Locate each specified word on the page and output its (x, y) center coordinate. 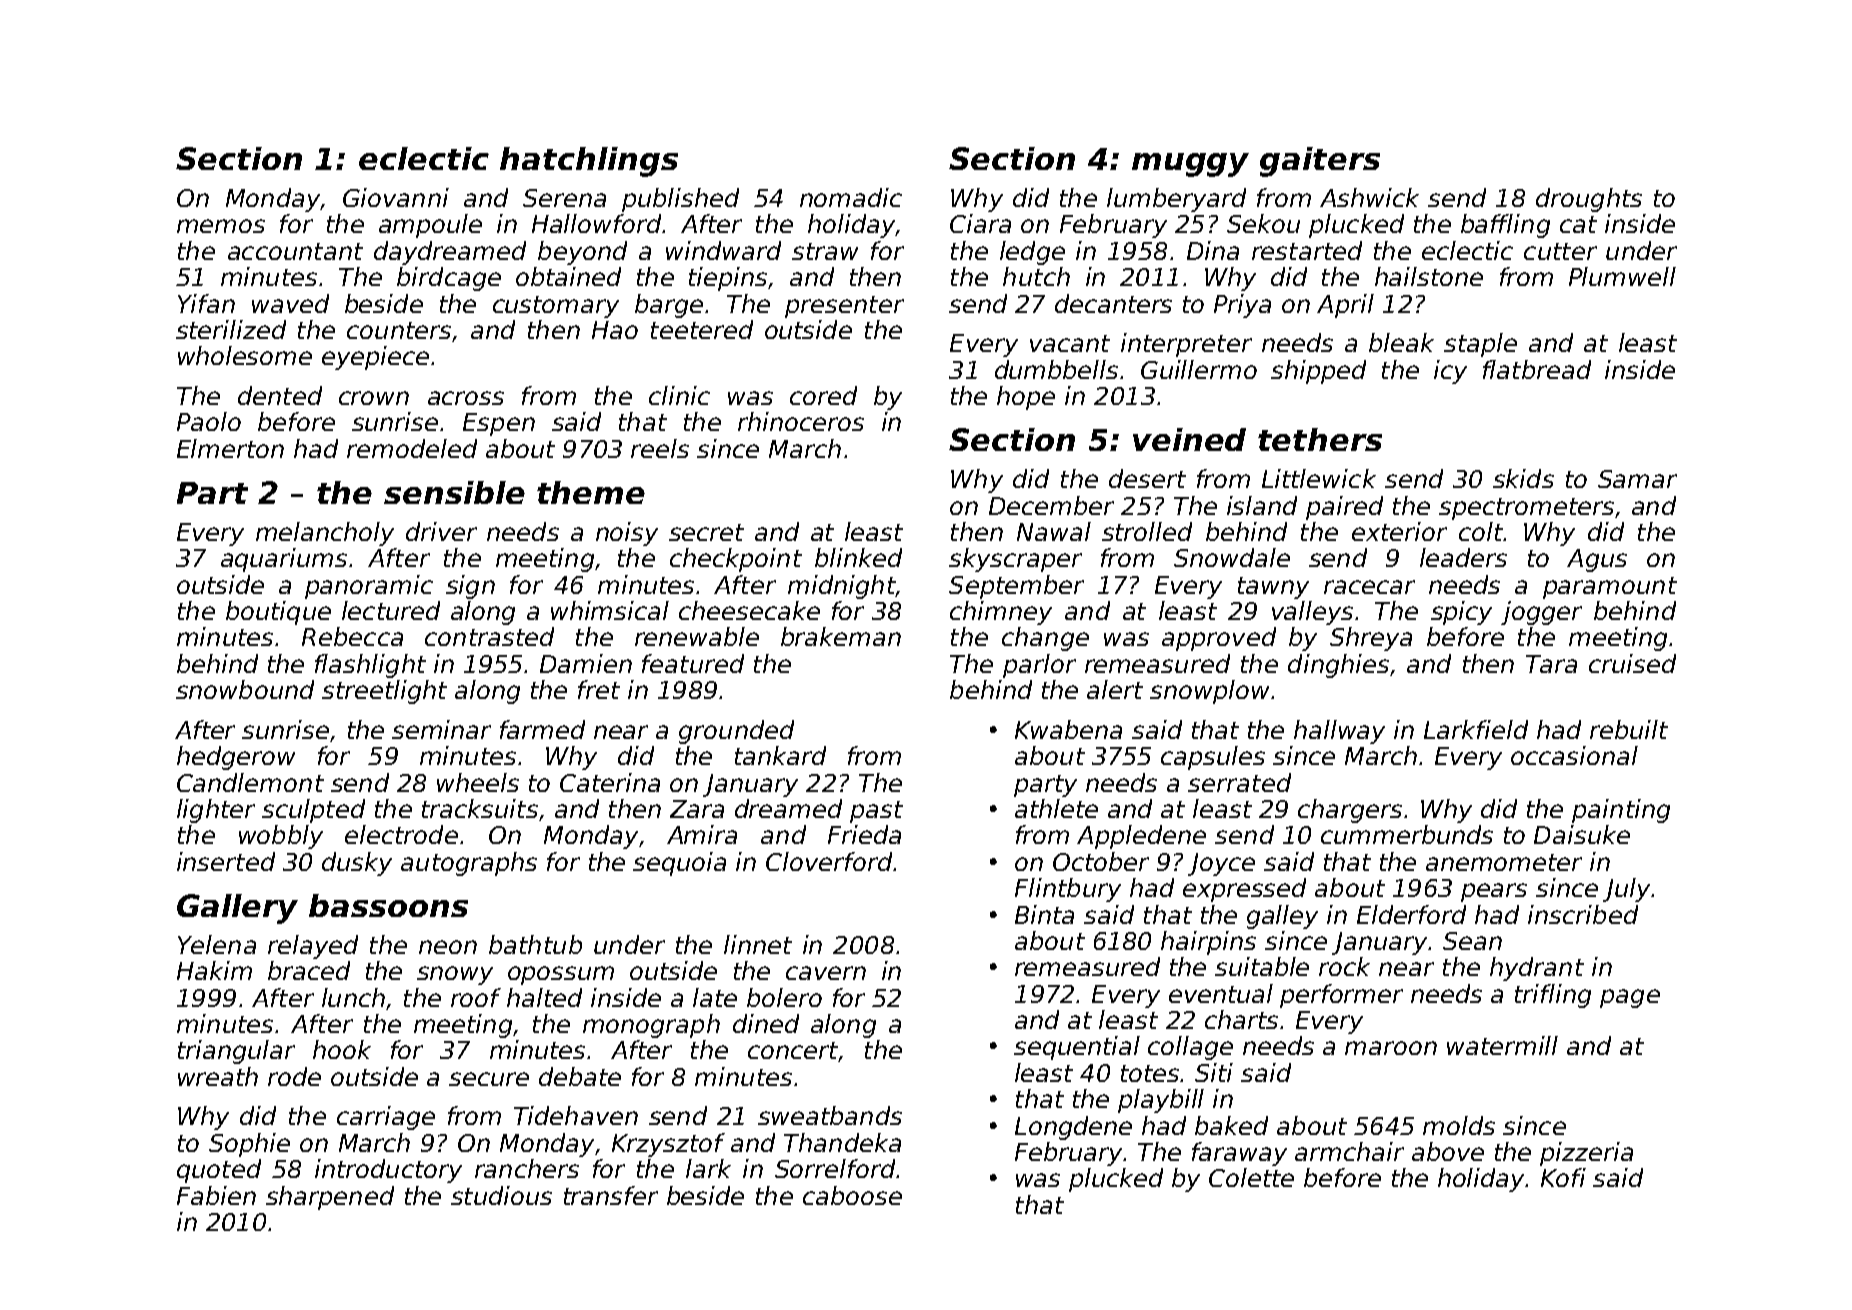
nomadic (851, 197)
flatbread (1537, 369)
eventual (1221, 993)
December (1051, 505)
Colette (1251, 1177)
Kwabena (1068, 729)
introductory (388, 1171)
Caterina (610, 782)
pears (1494, 892)
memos (221, 226)
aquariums (284, 560)
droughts (1589, 200)
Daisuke (1582, 834)
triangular (236, 1052)
